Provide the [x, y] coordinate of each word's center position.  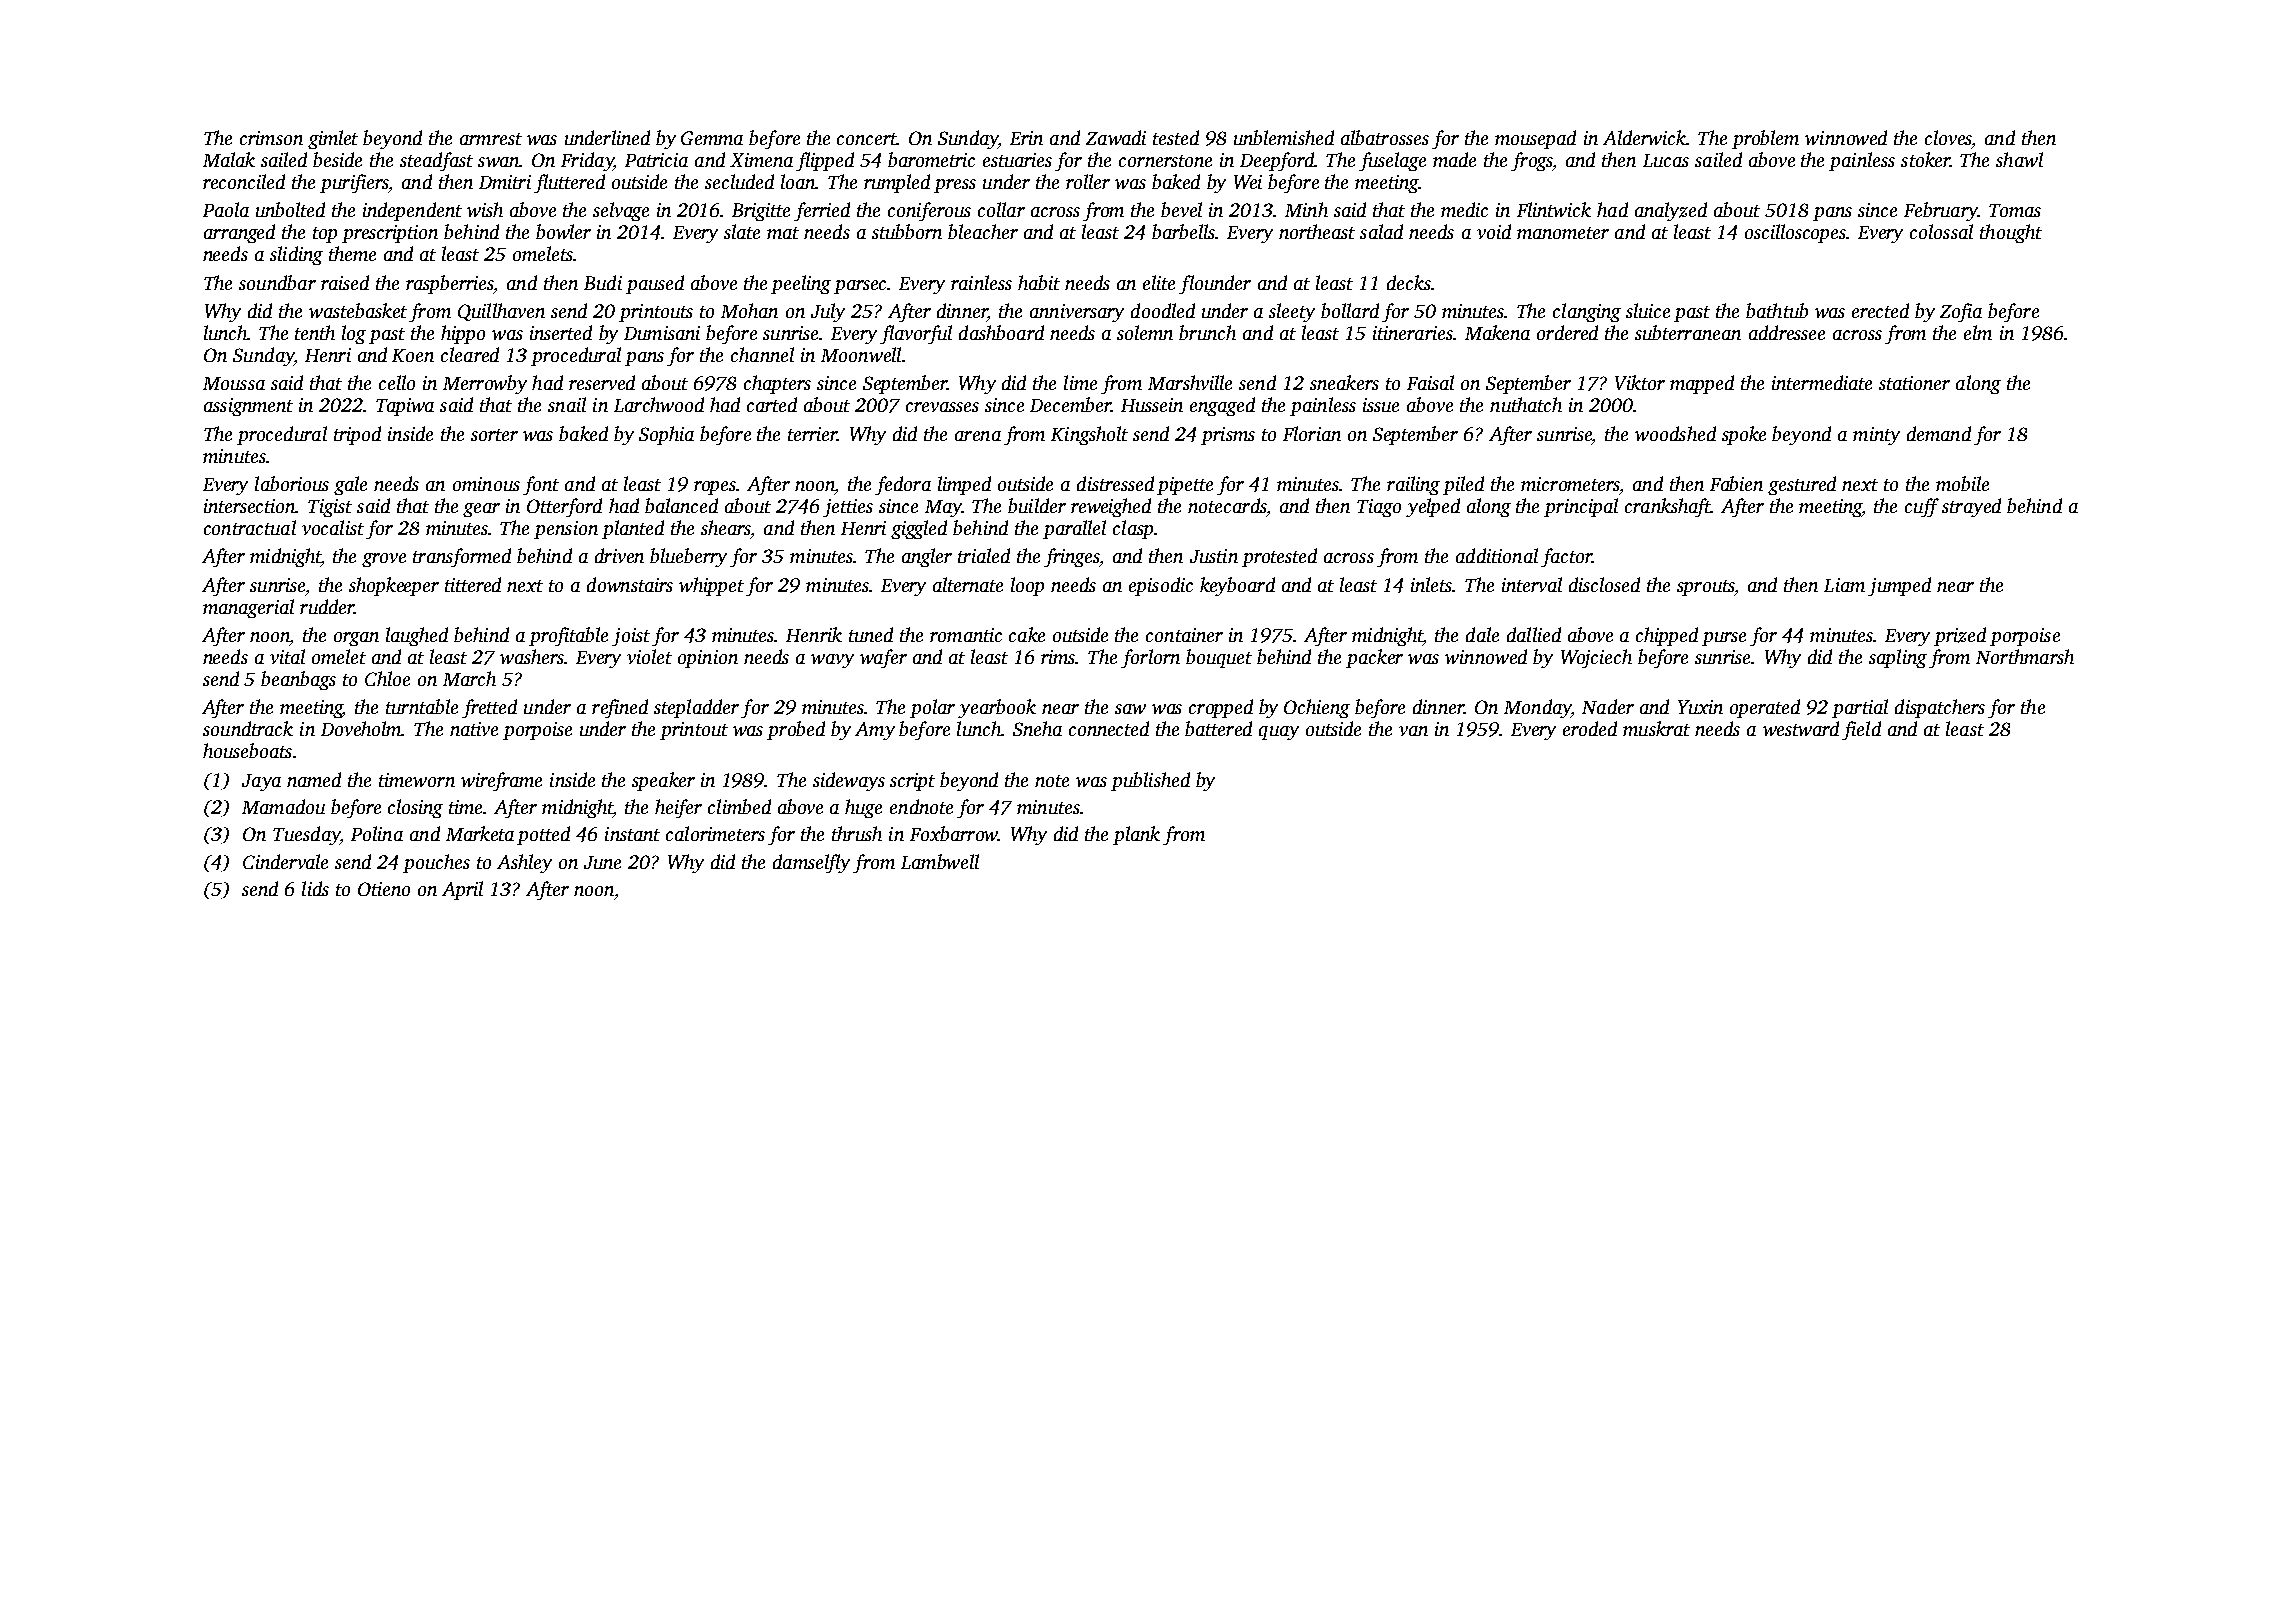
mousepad [1535, 139]
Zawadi [1116, 137]
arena [978, 436]
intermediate [1822, 382]
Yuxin [1700, 707]
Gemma [712, 138]
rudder [327, 606]
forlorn [1150, 658]
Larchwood [659, 404]
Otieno [384, 889]
